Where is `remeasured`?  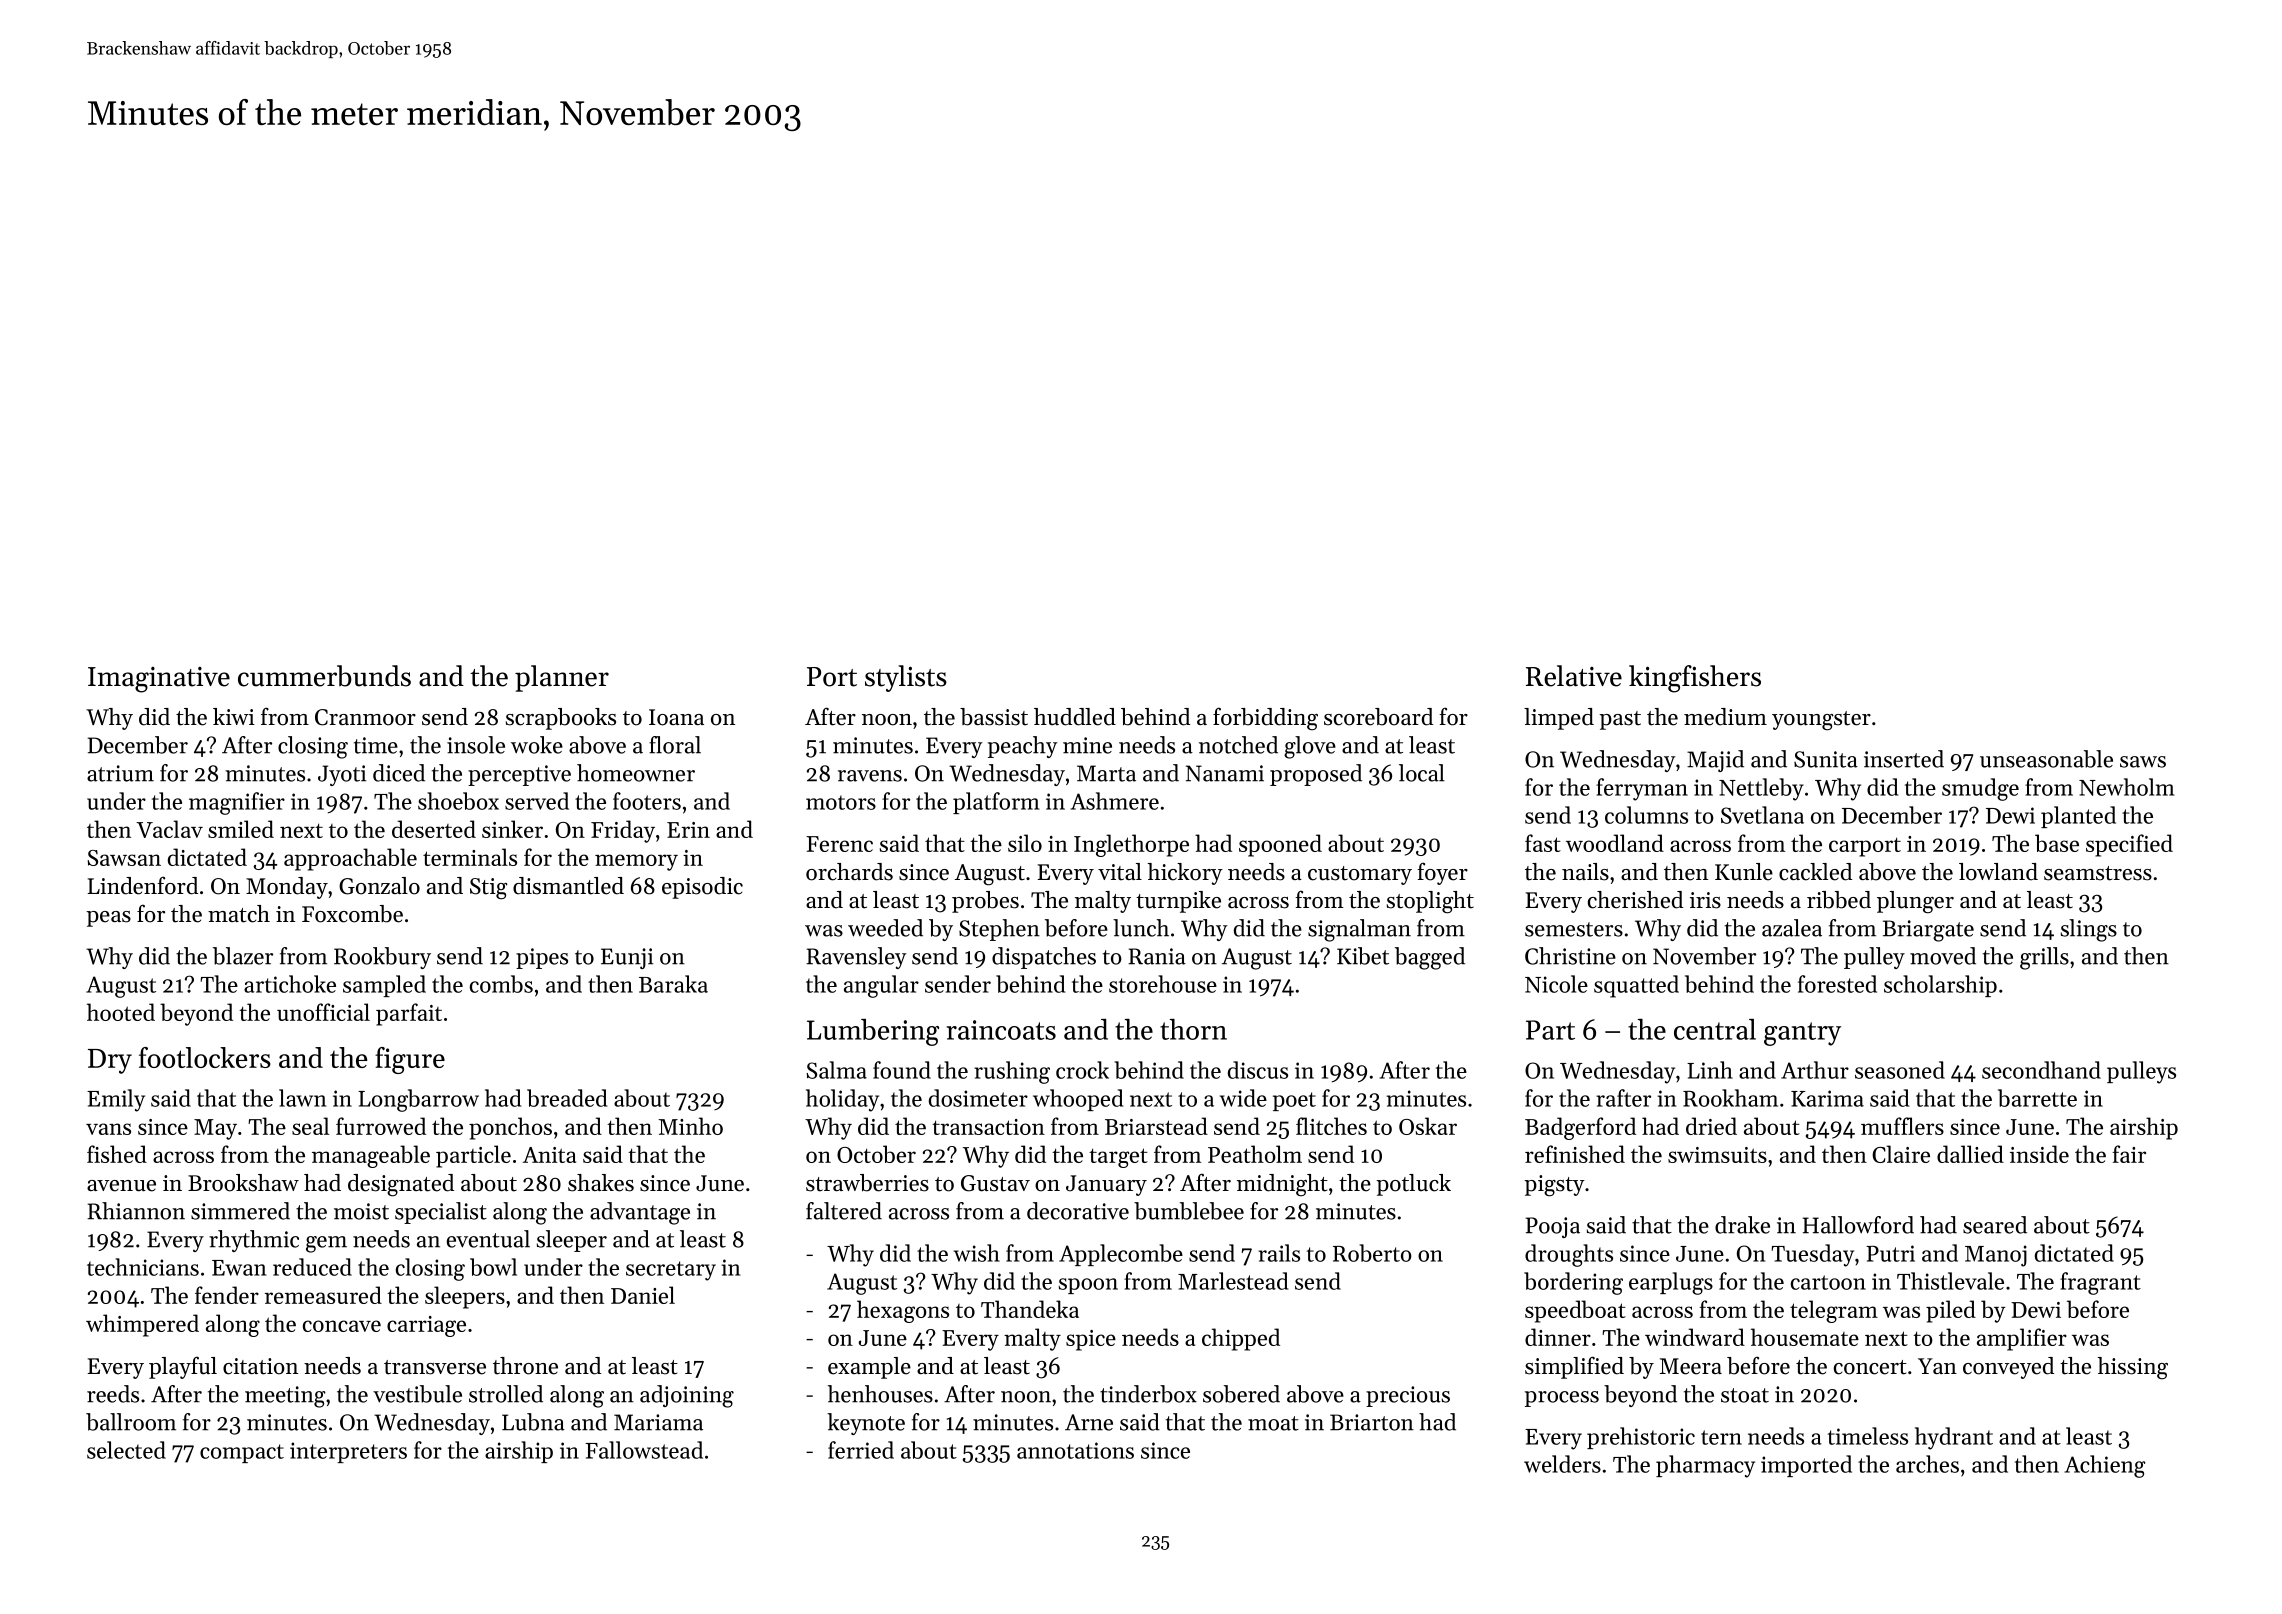 remeasured is located at coordinates (323, 1295).
